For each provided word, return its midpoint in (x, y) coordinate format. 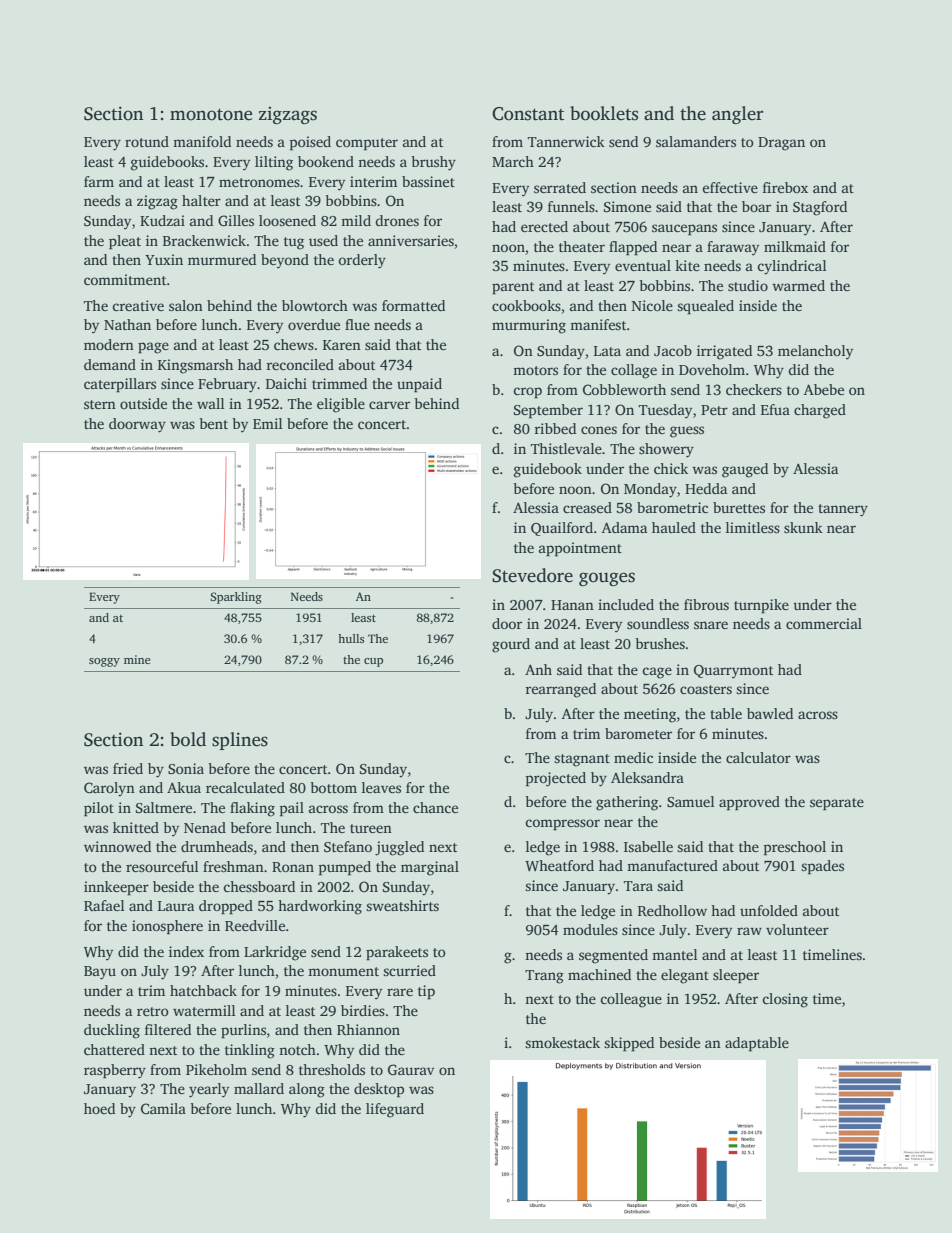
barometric (672, 507)
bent (213, 423)
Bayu (100, 973)
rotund (147, 141)
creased (587, 507)
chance (435, 807)
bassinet (428, 181)
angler (737, 115)
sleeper (736, 976)
